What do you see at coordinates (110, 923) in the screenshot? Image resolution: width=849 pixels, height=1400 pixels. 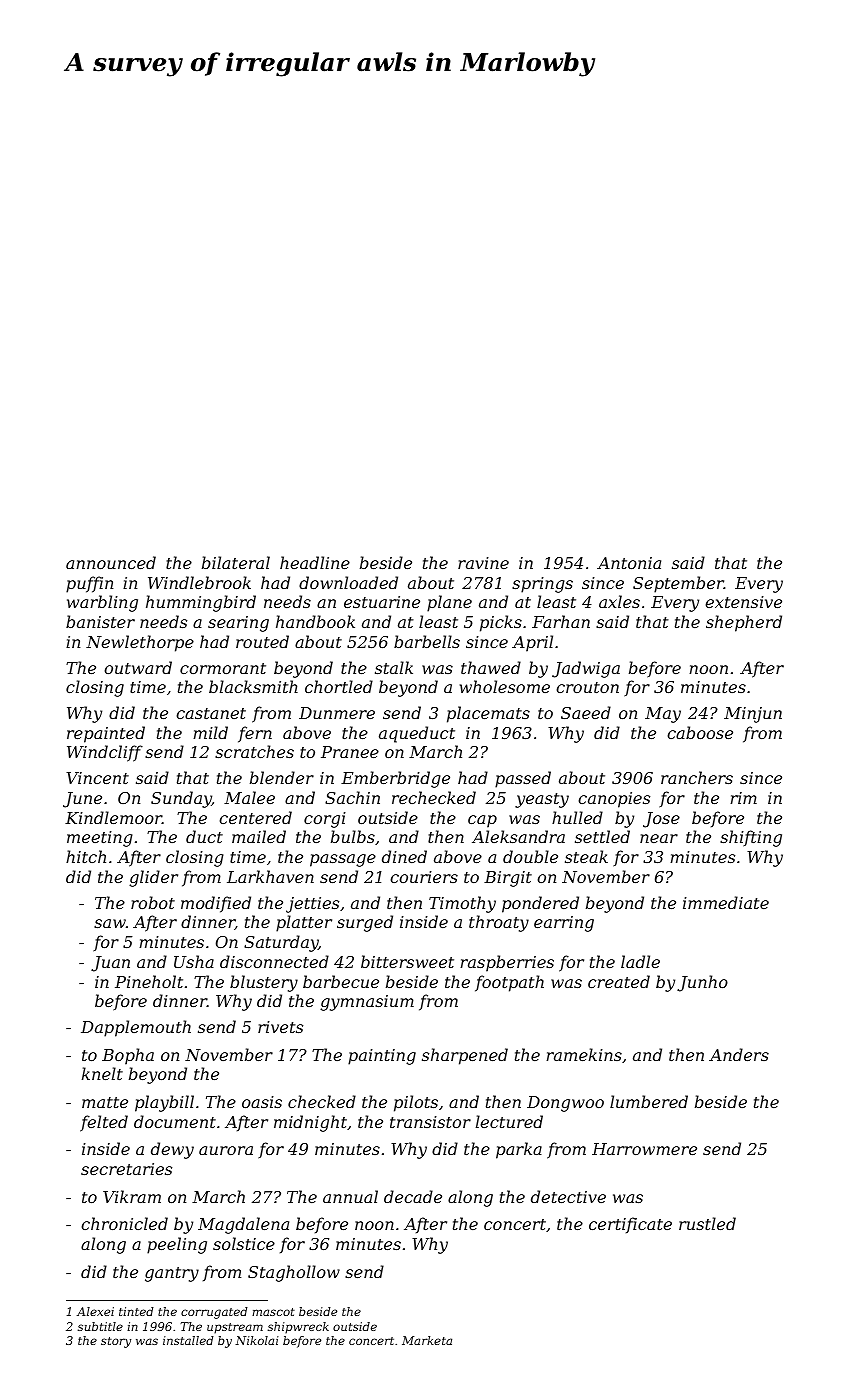 I see `saw` at bounding box center [110, 923].
